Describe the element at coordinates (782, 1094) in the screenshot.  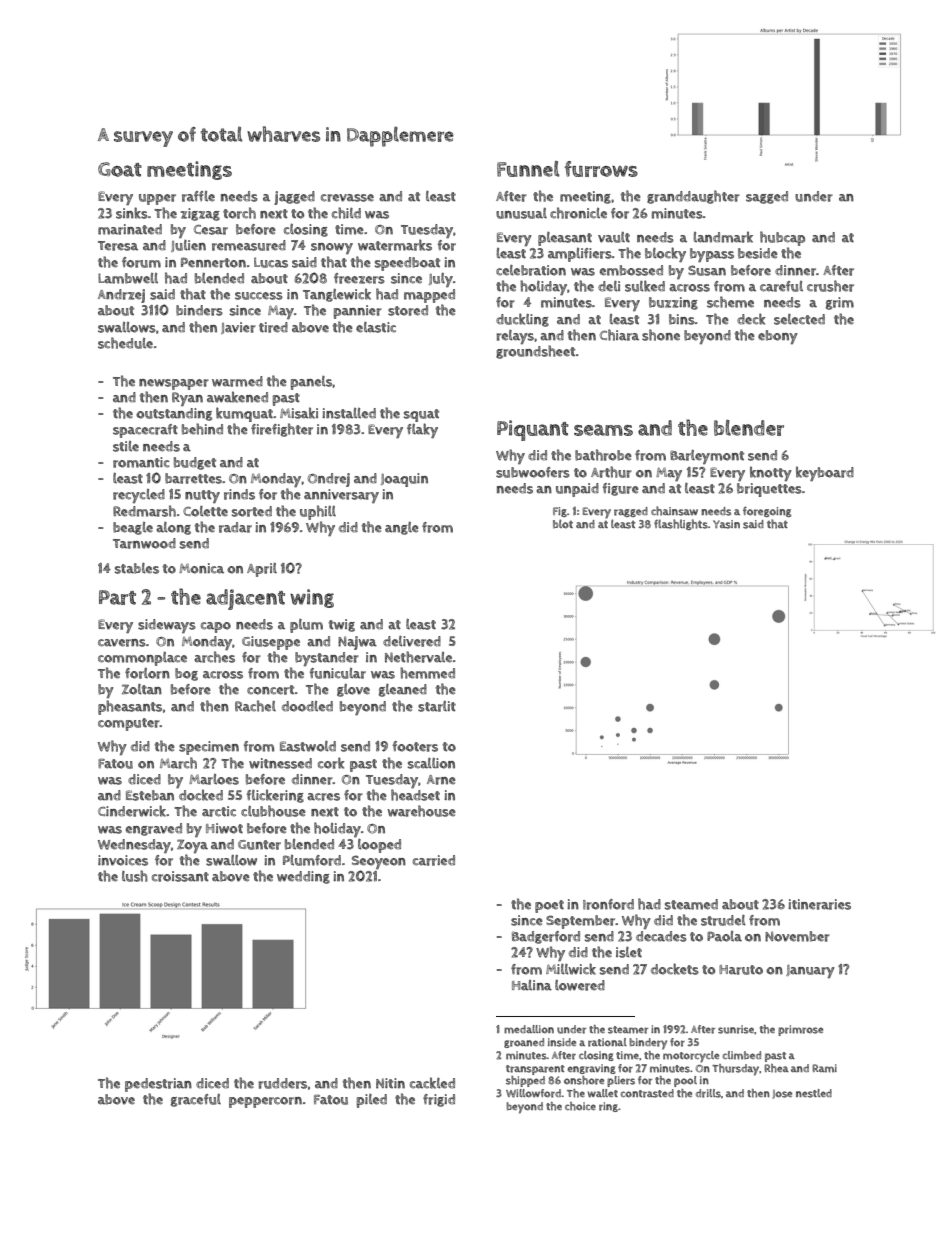
I see `Jose` at that location.
